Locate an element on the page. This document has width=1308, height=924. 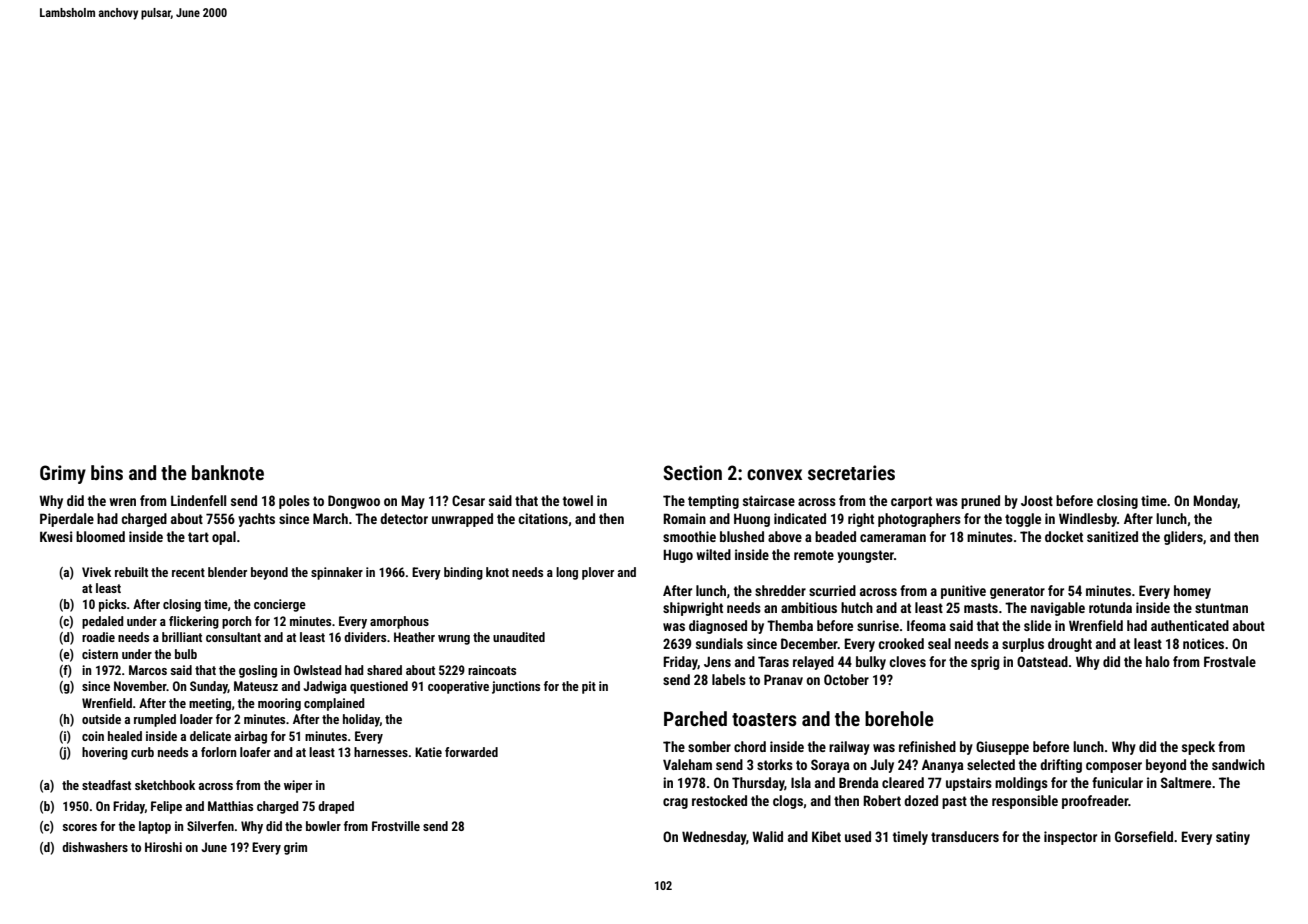
plover is located at coordinates (598, 573).
